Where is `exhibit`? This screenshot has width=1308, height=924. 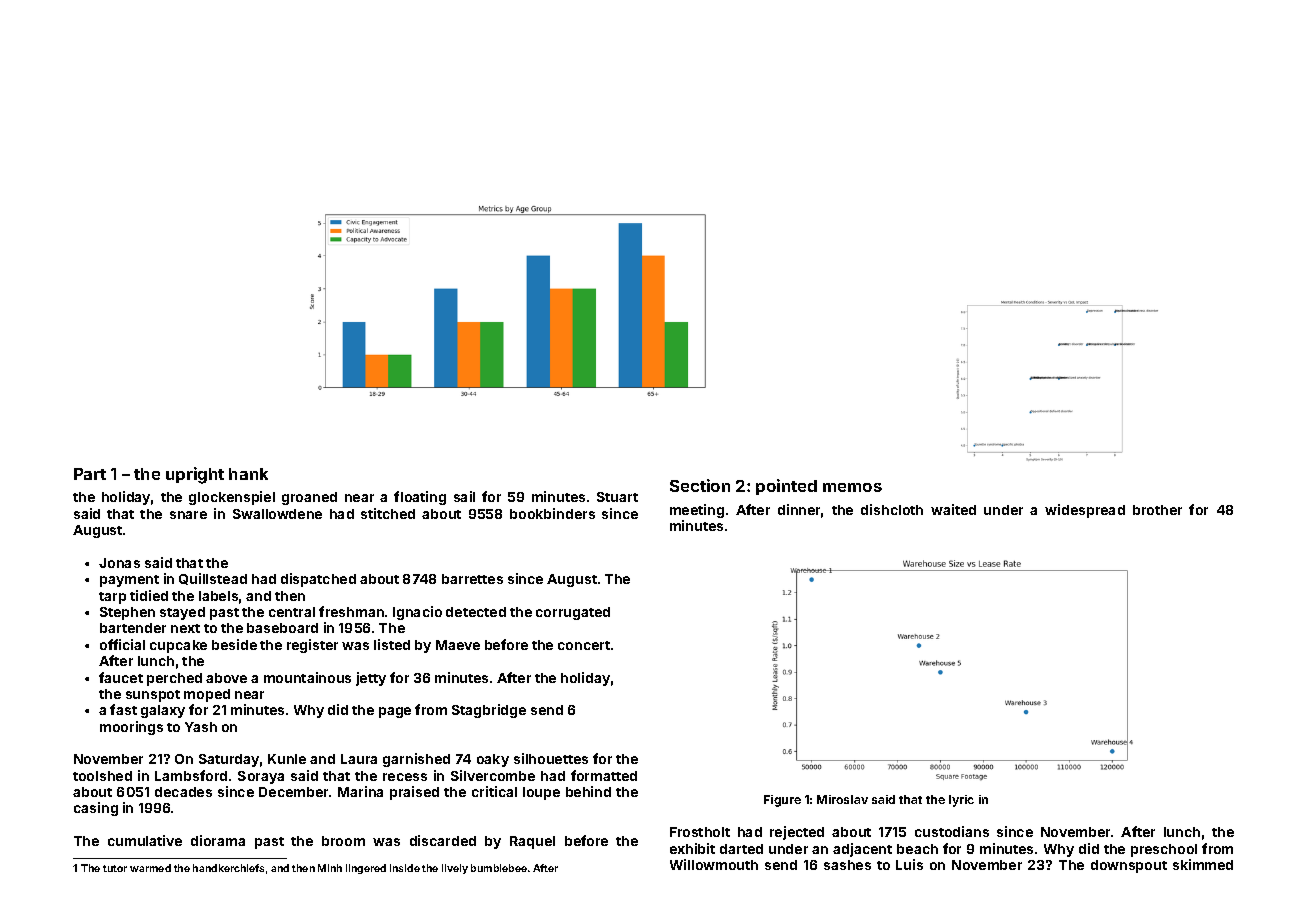 exhibit is located at coordinates (692, 848).
